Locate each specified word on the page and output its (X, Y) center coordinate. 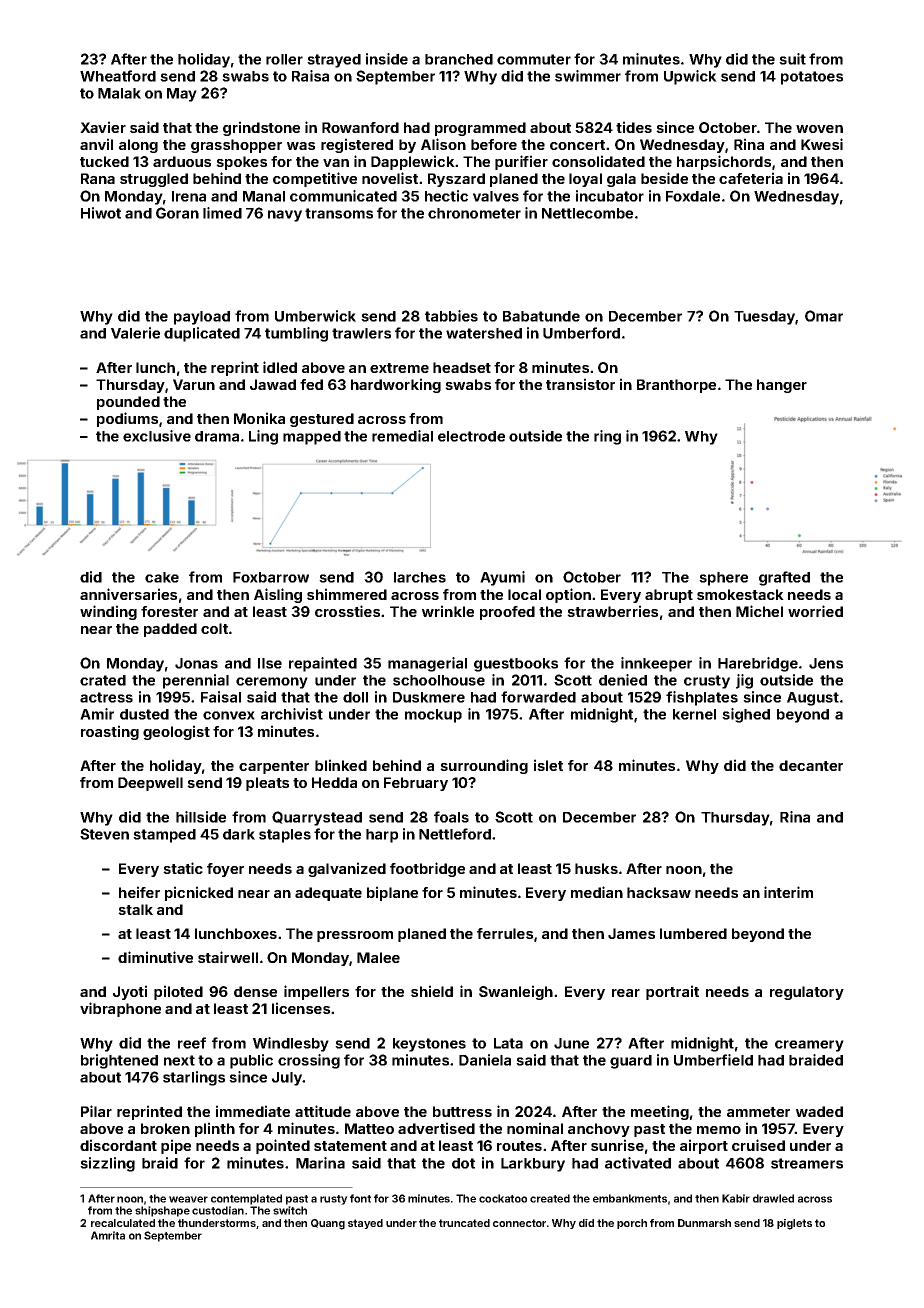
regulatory (807, 993)
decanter (811, 765)
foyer (225, 870)
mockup (433, 716)
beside (664, 178)
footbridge (427, 869)
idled (280, 367)
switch (290, 1210)
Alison (443, 144)
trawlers (361, 333)
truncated (464, 1223)
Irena (189, 196)
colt (214, 628)
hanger (782, 386)
